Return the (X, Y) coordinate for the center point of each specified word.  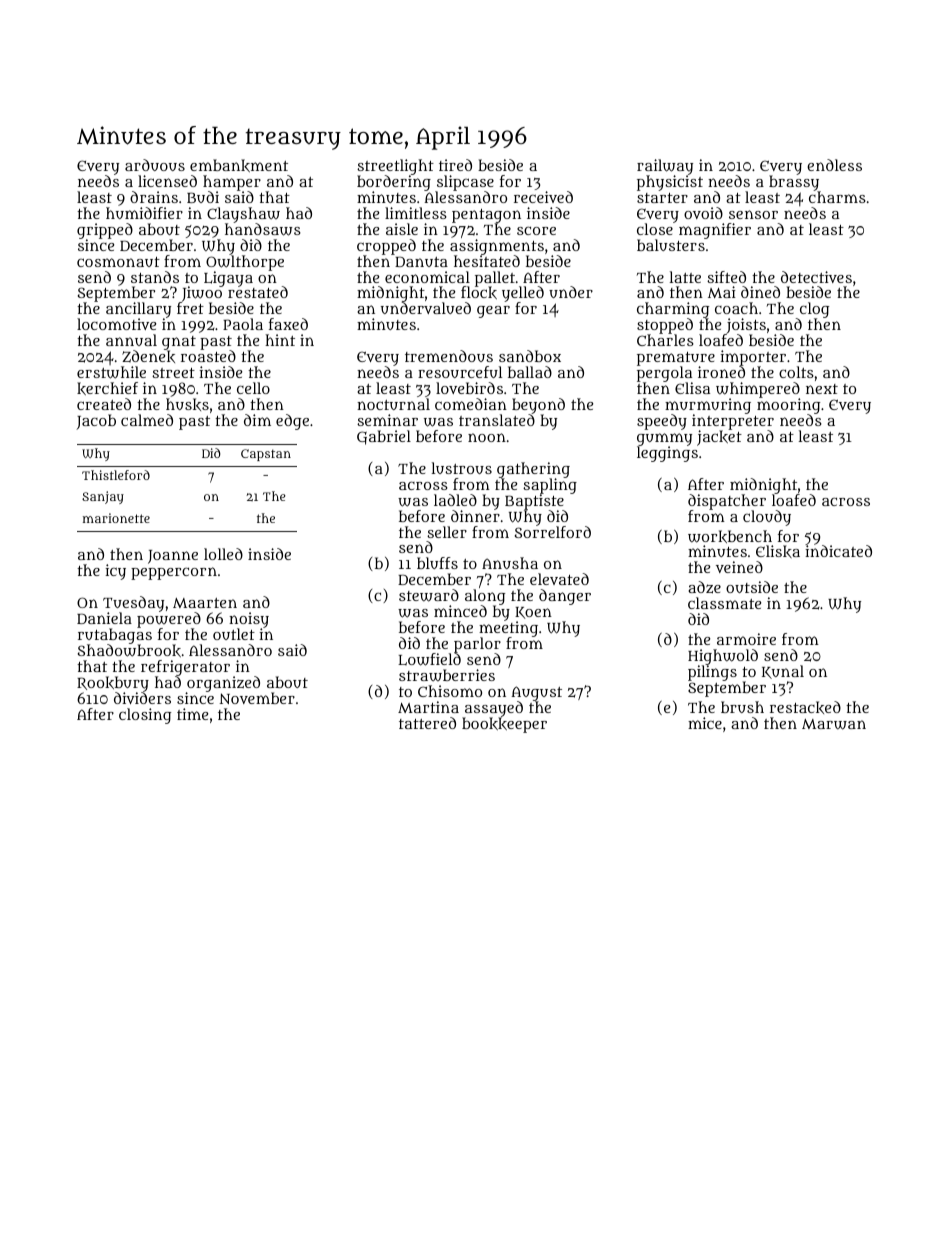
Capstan (266, 455)
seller (447, 532)
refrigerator (185, 668)
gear (493, 312)
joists (745, 326)
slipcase (465, 183)
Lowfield (429, 659)
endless (834, 165)
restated (258, 292)
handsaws (263, 229)
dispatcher (727, 502)
